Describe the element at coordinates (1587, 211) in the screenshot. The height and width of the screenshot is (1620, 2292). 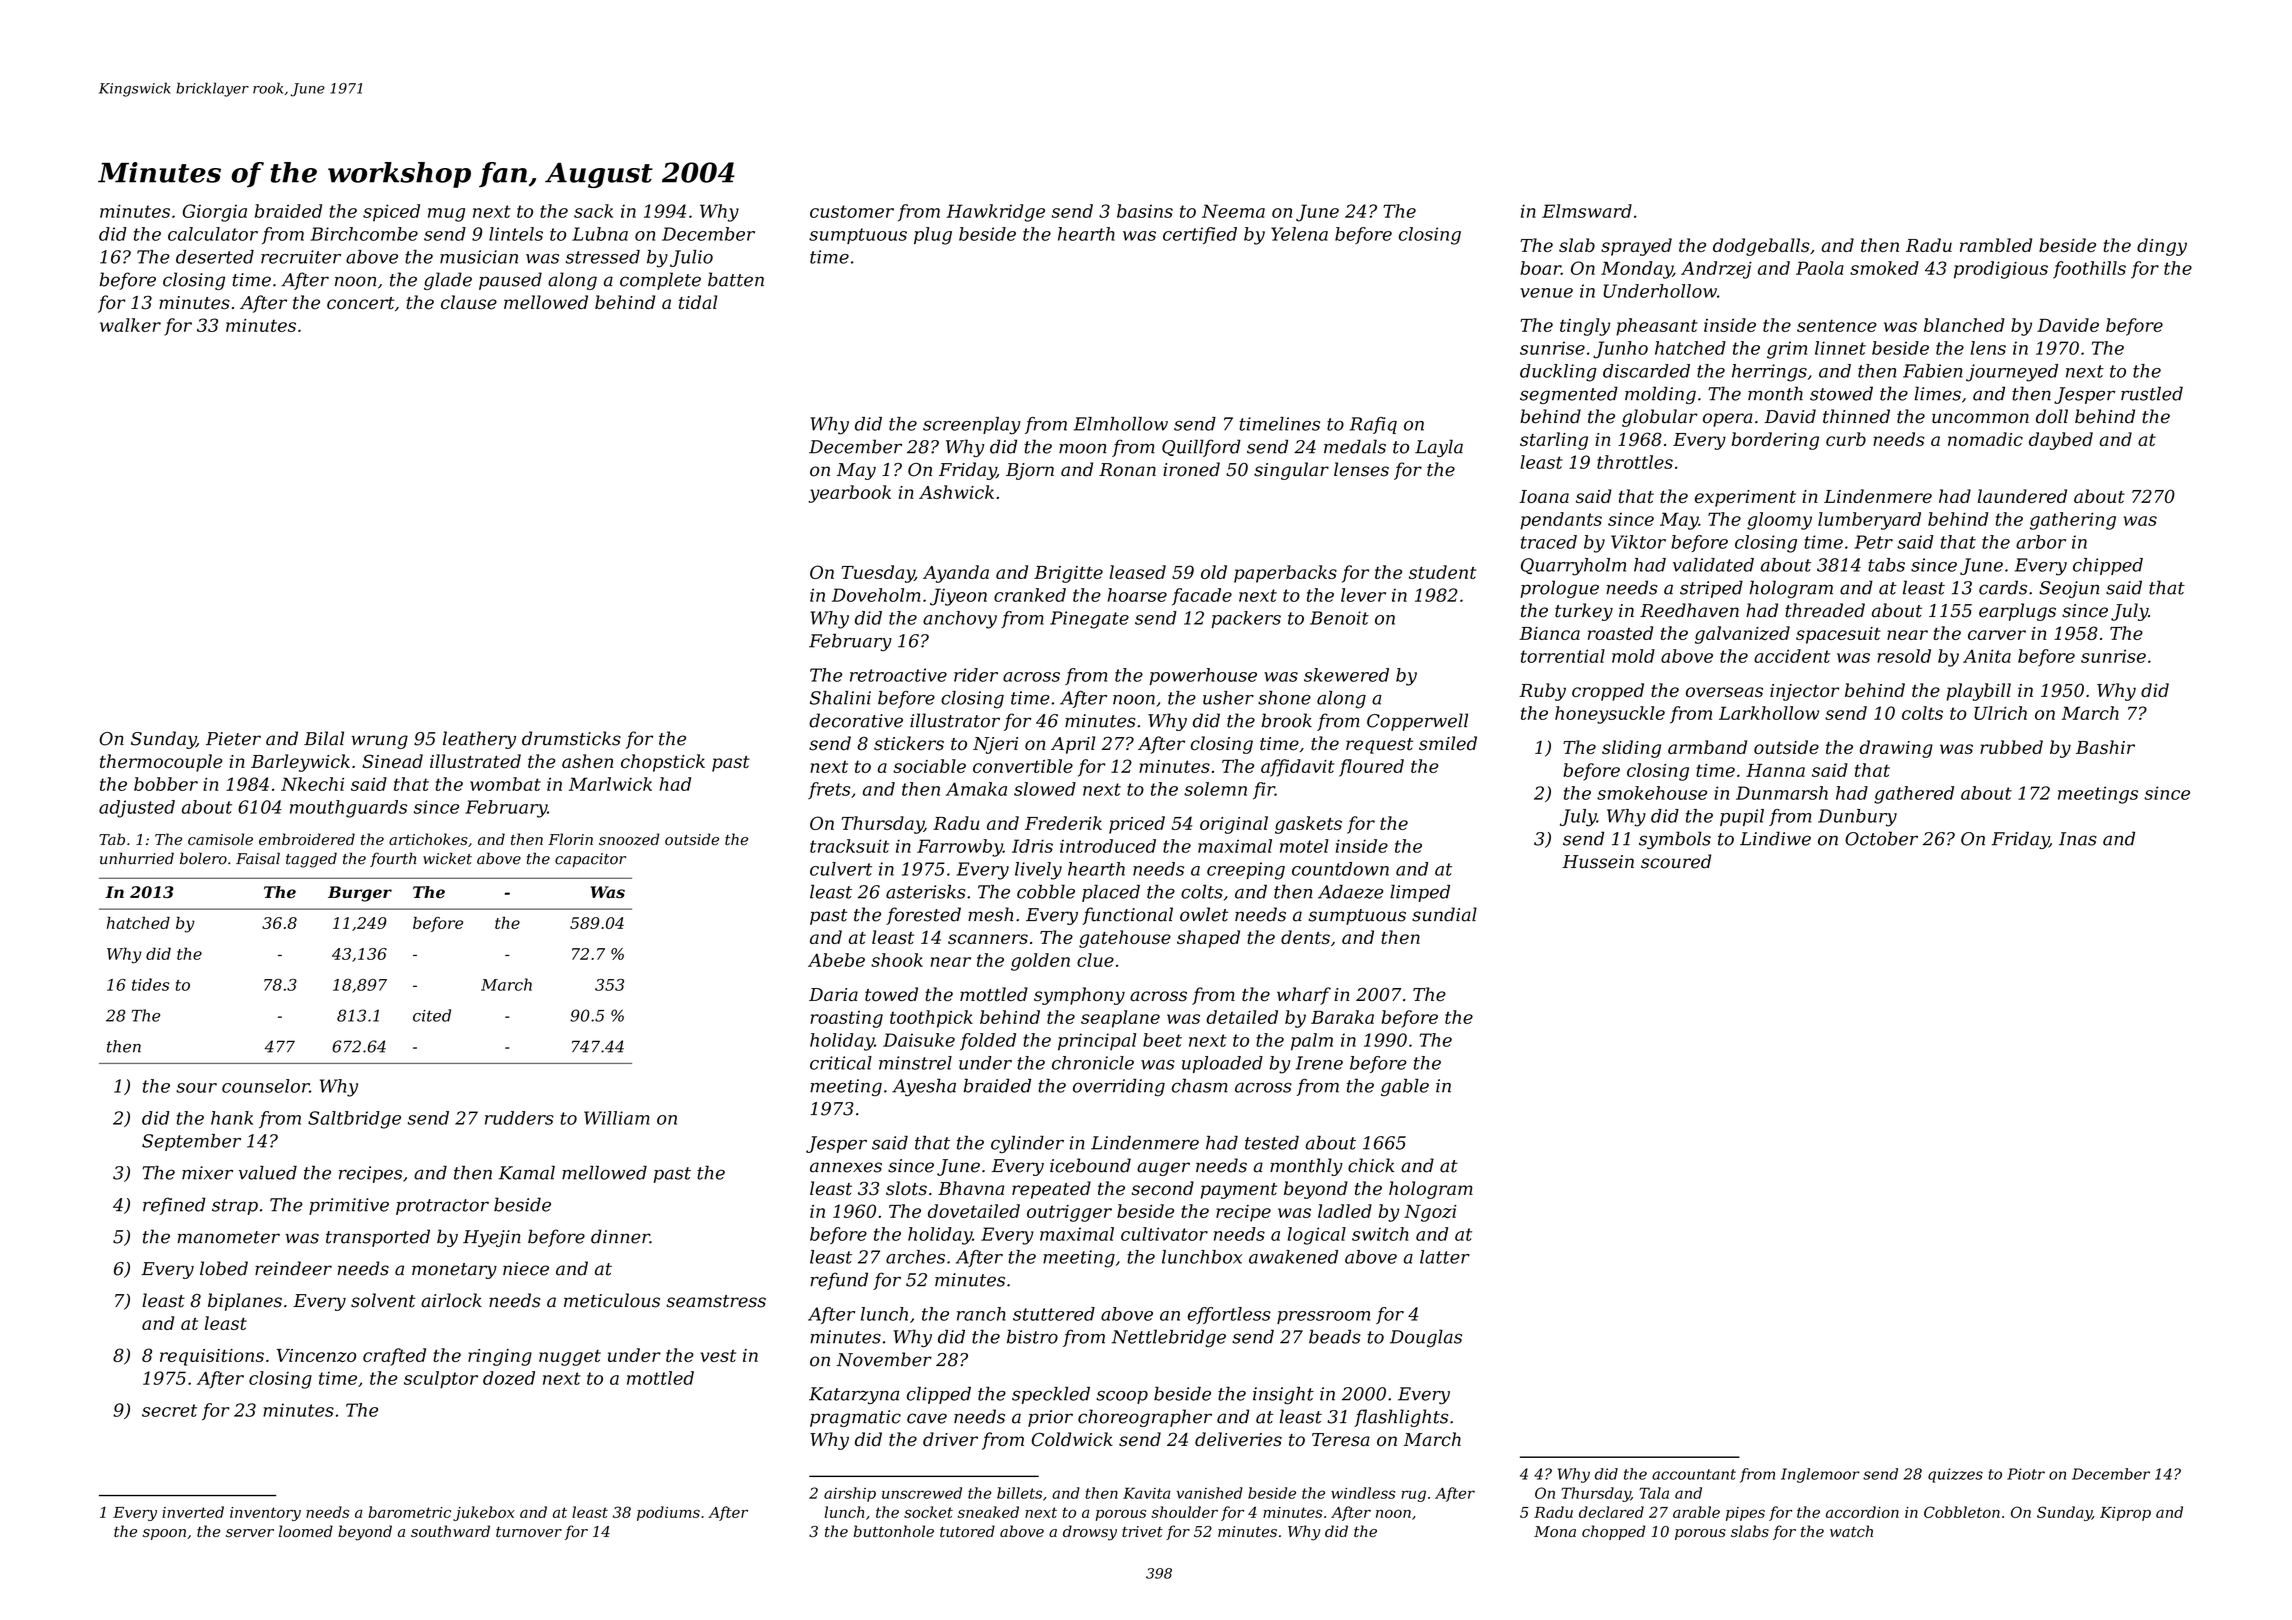
I see `Elmsward` at that location.
